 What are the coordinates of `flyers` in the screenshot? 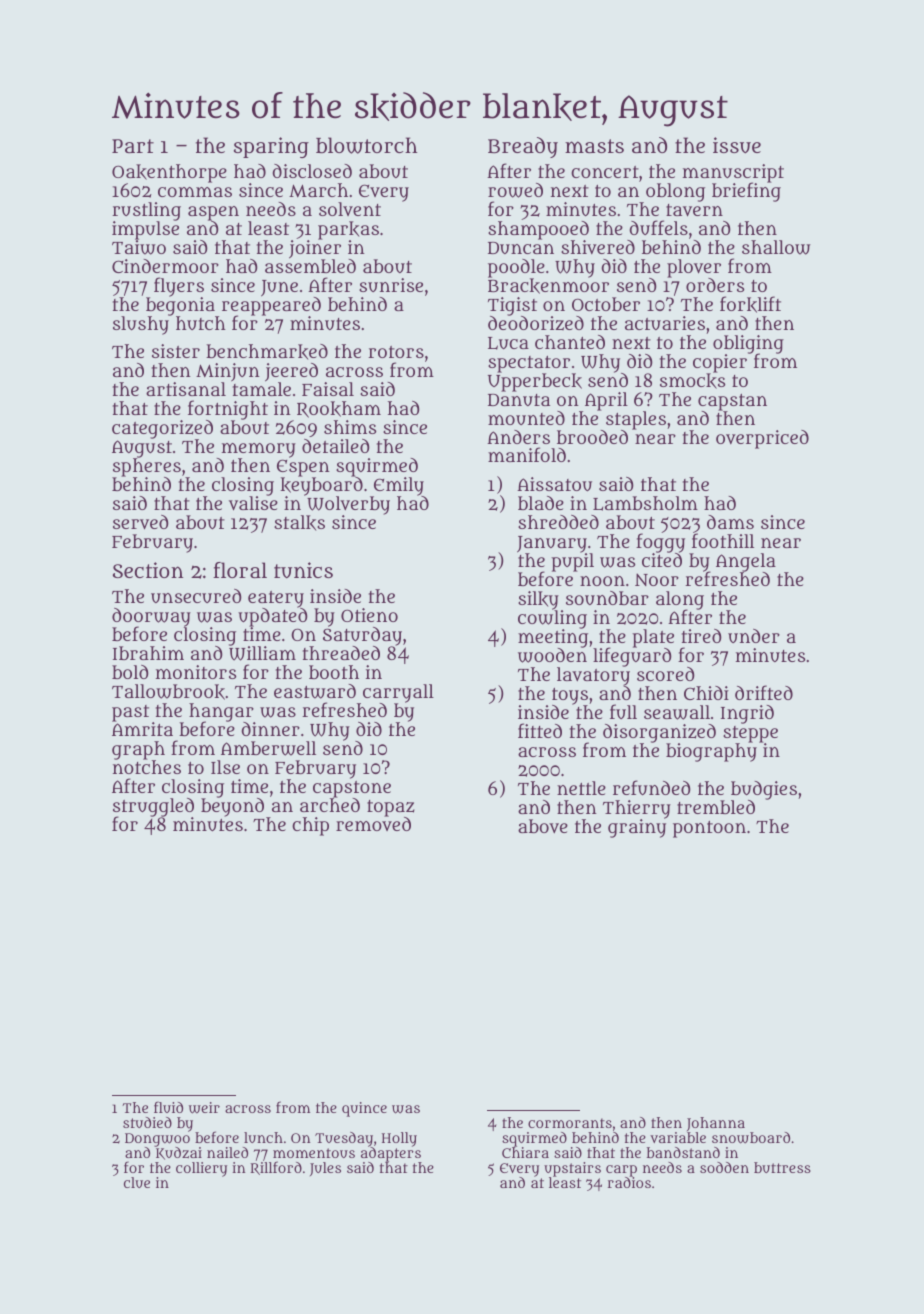 It's located at (179, 287).
